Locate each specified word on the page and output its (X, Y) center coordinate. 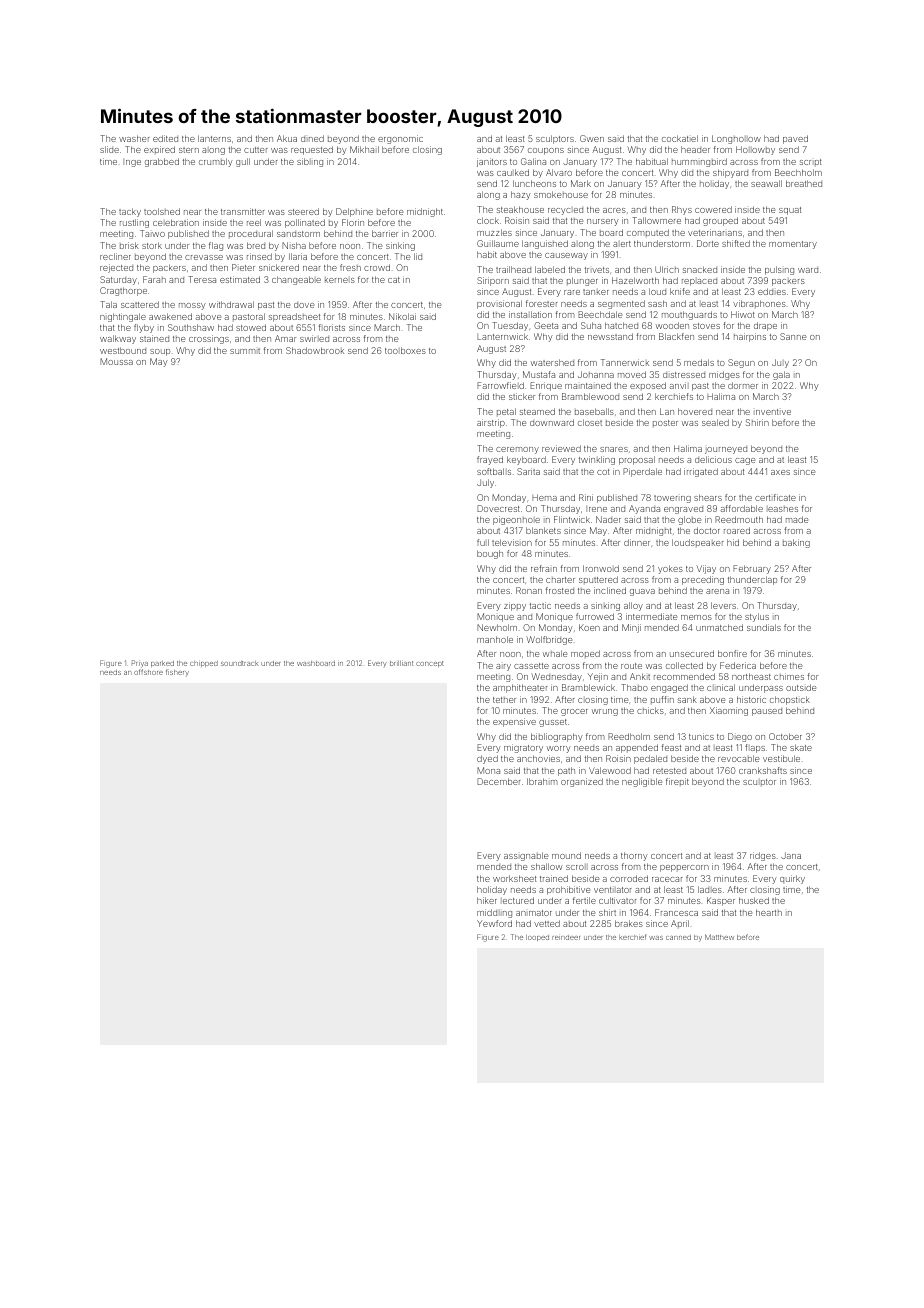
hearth (769, 912)
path (566, 771)
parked (162, 664)
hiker (487, 900)
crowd (377, 267)
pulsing (779, 270)
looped (537, 938)
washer (134, 138)
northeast (751, 676)
